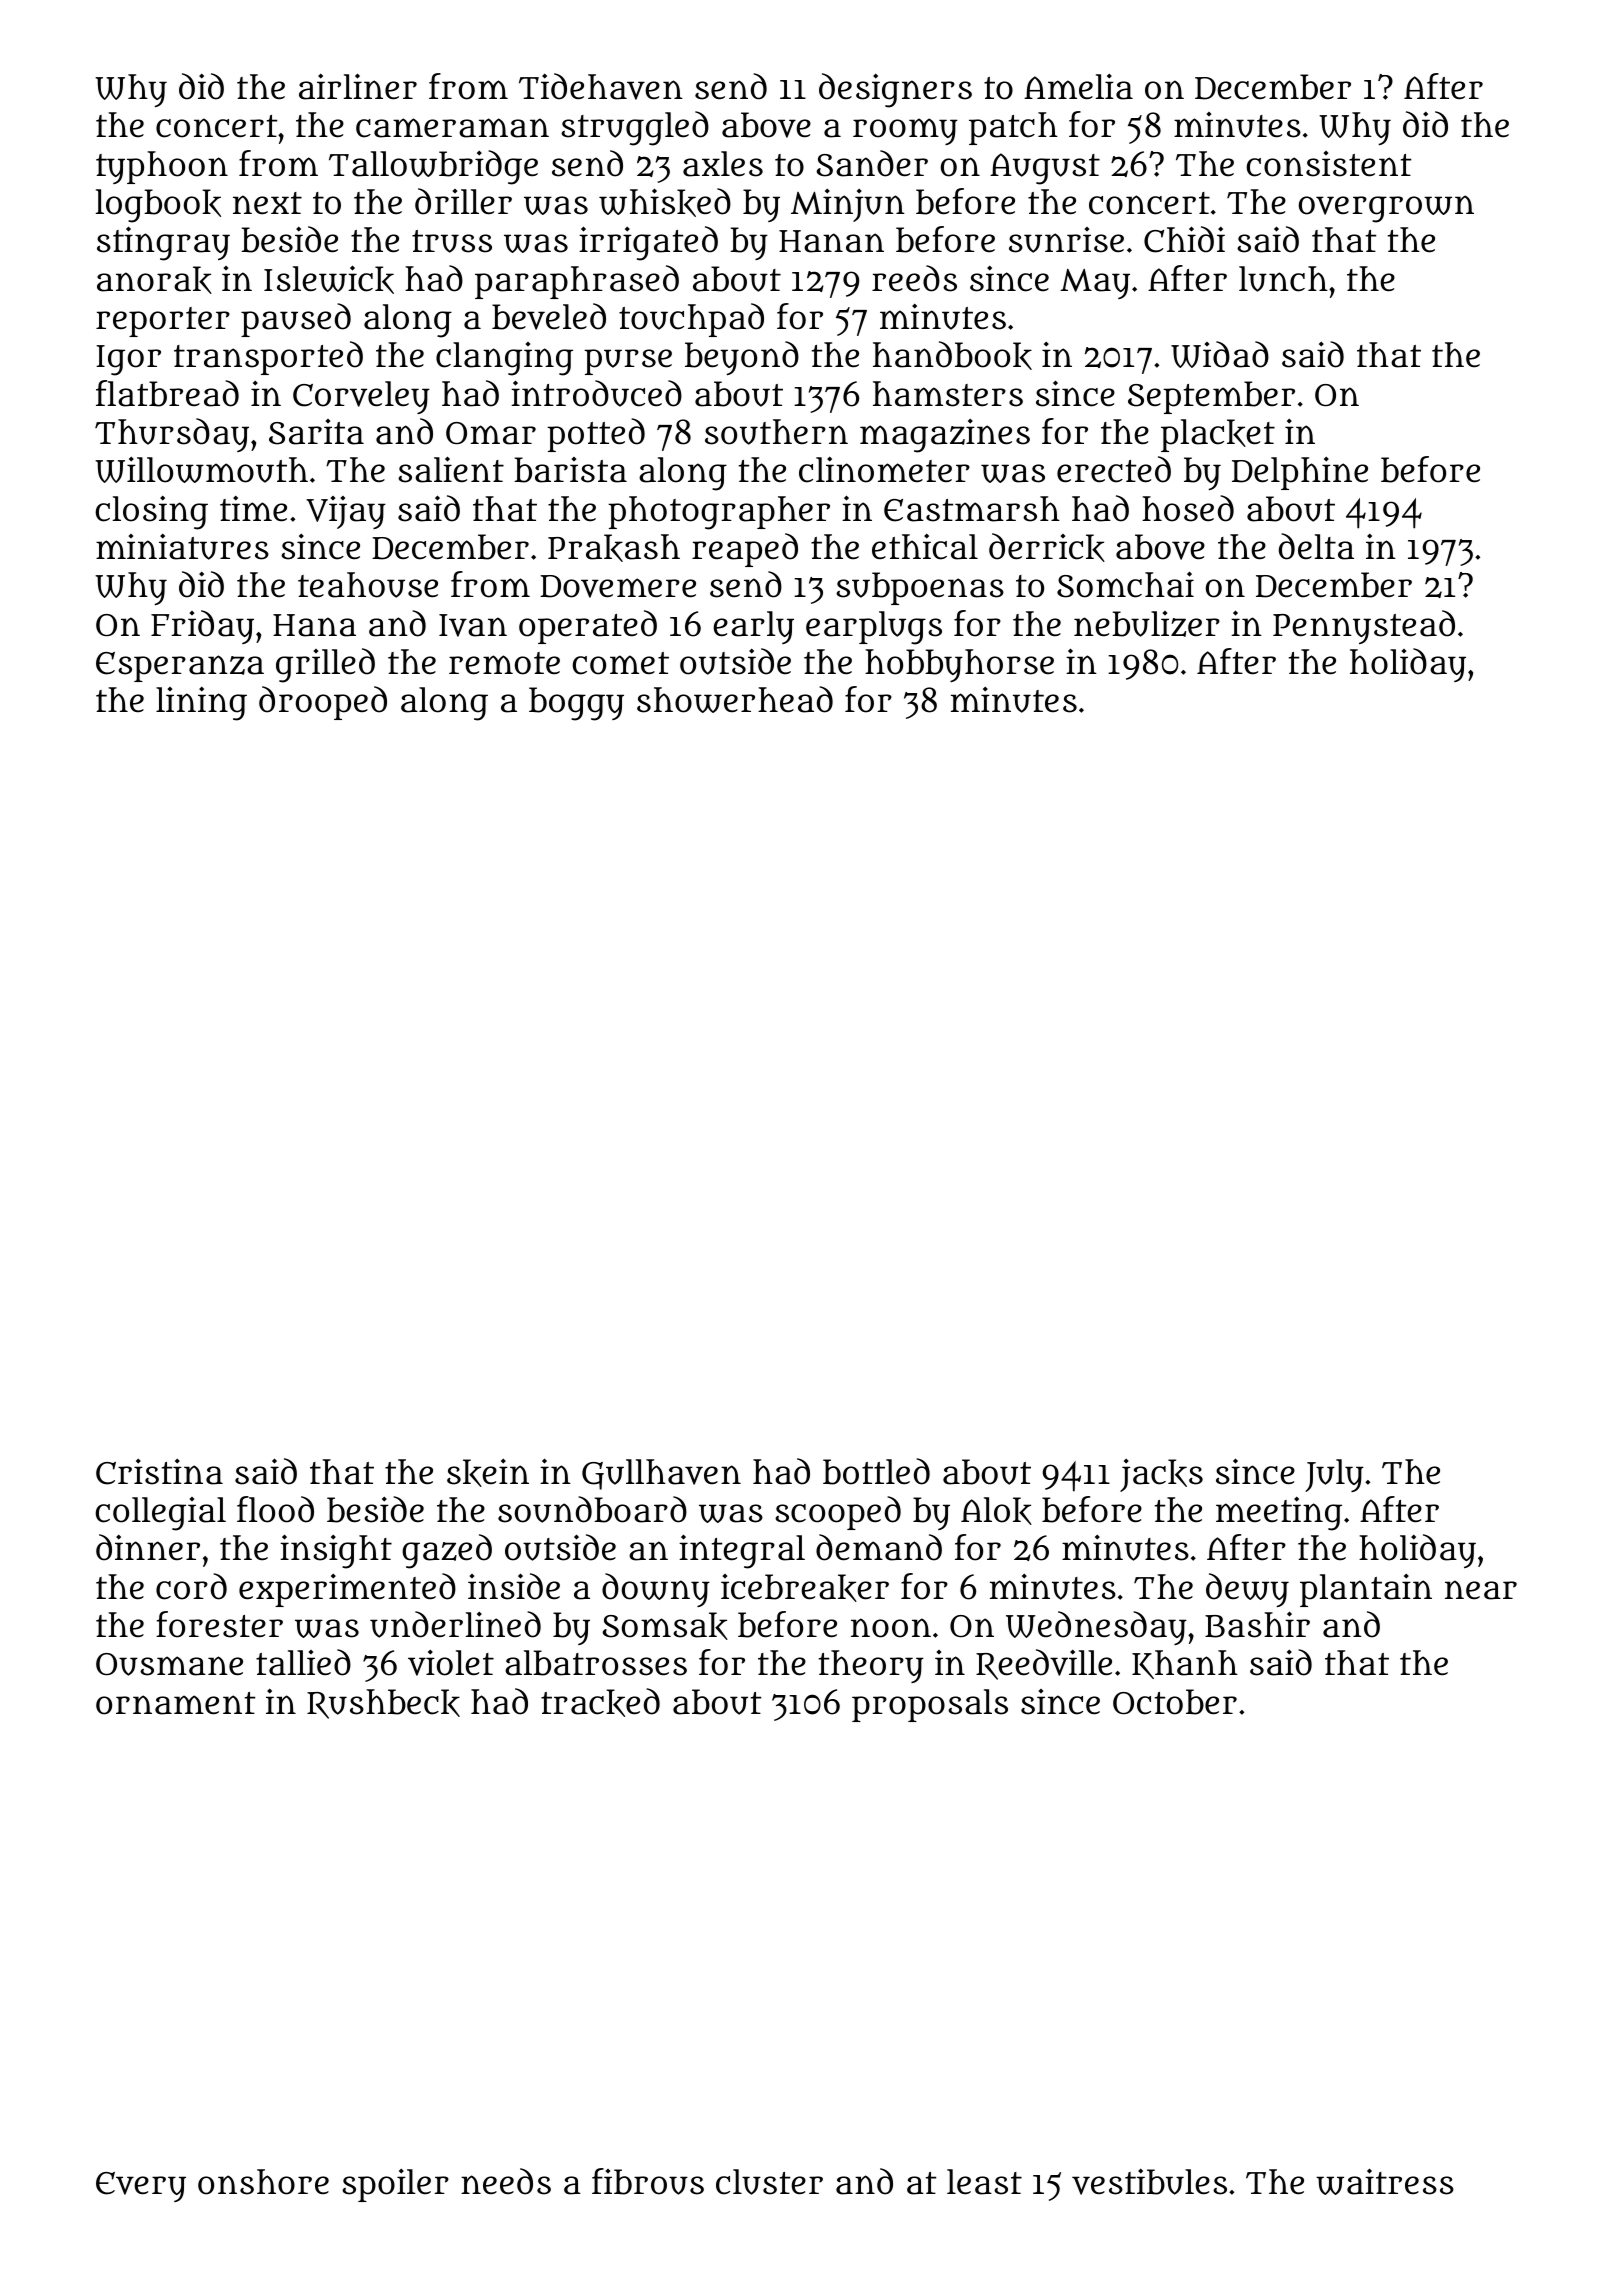  I want to click on Sander, so click(872, 163).
